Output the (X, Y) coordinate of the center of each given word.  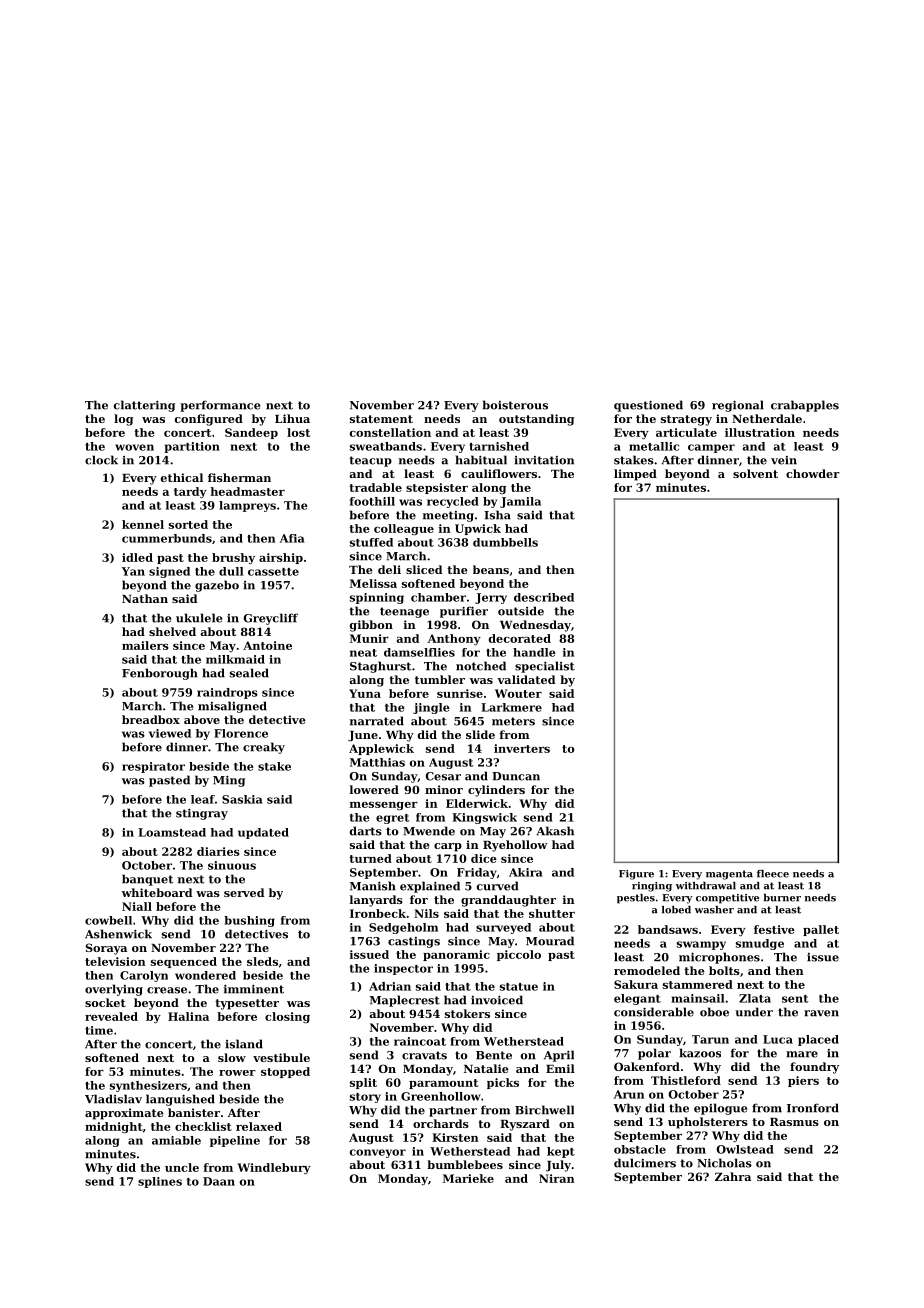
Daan (219, 1181)
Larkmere (511, 707)
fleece (773, 874)
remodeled (647, 970)
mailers (145, 645)
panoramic (456, 955)
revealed (111, 1016)
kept (561, 1152)
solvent (755, 473)
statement (381, 419)
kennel (143, 524)
